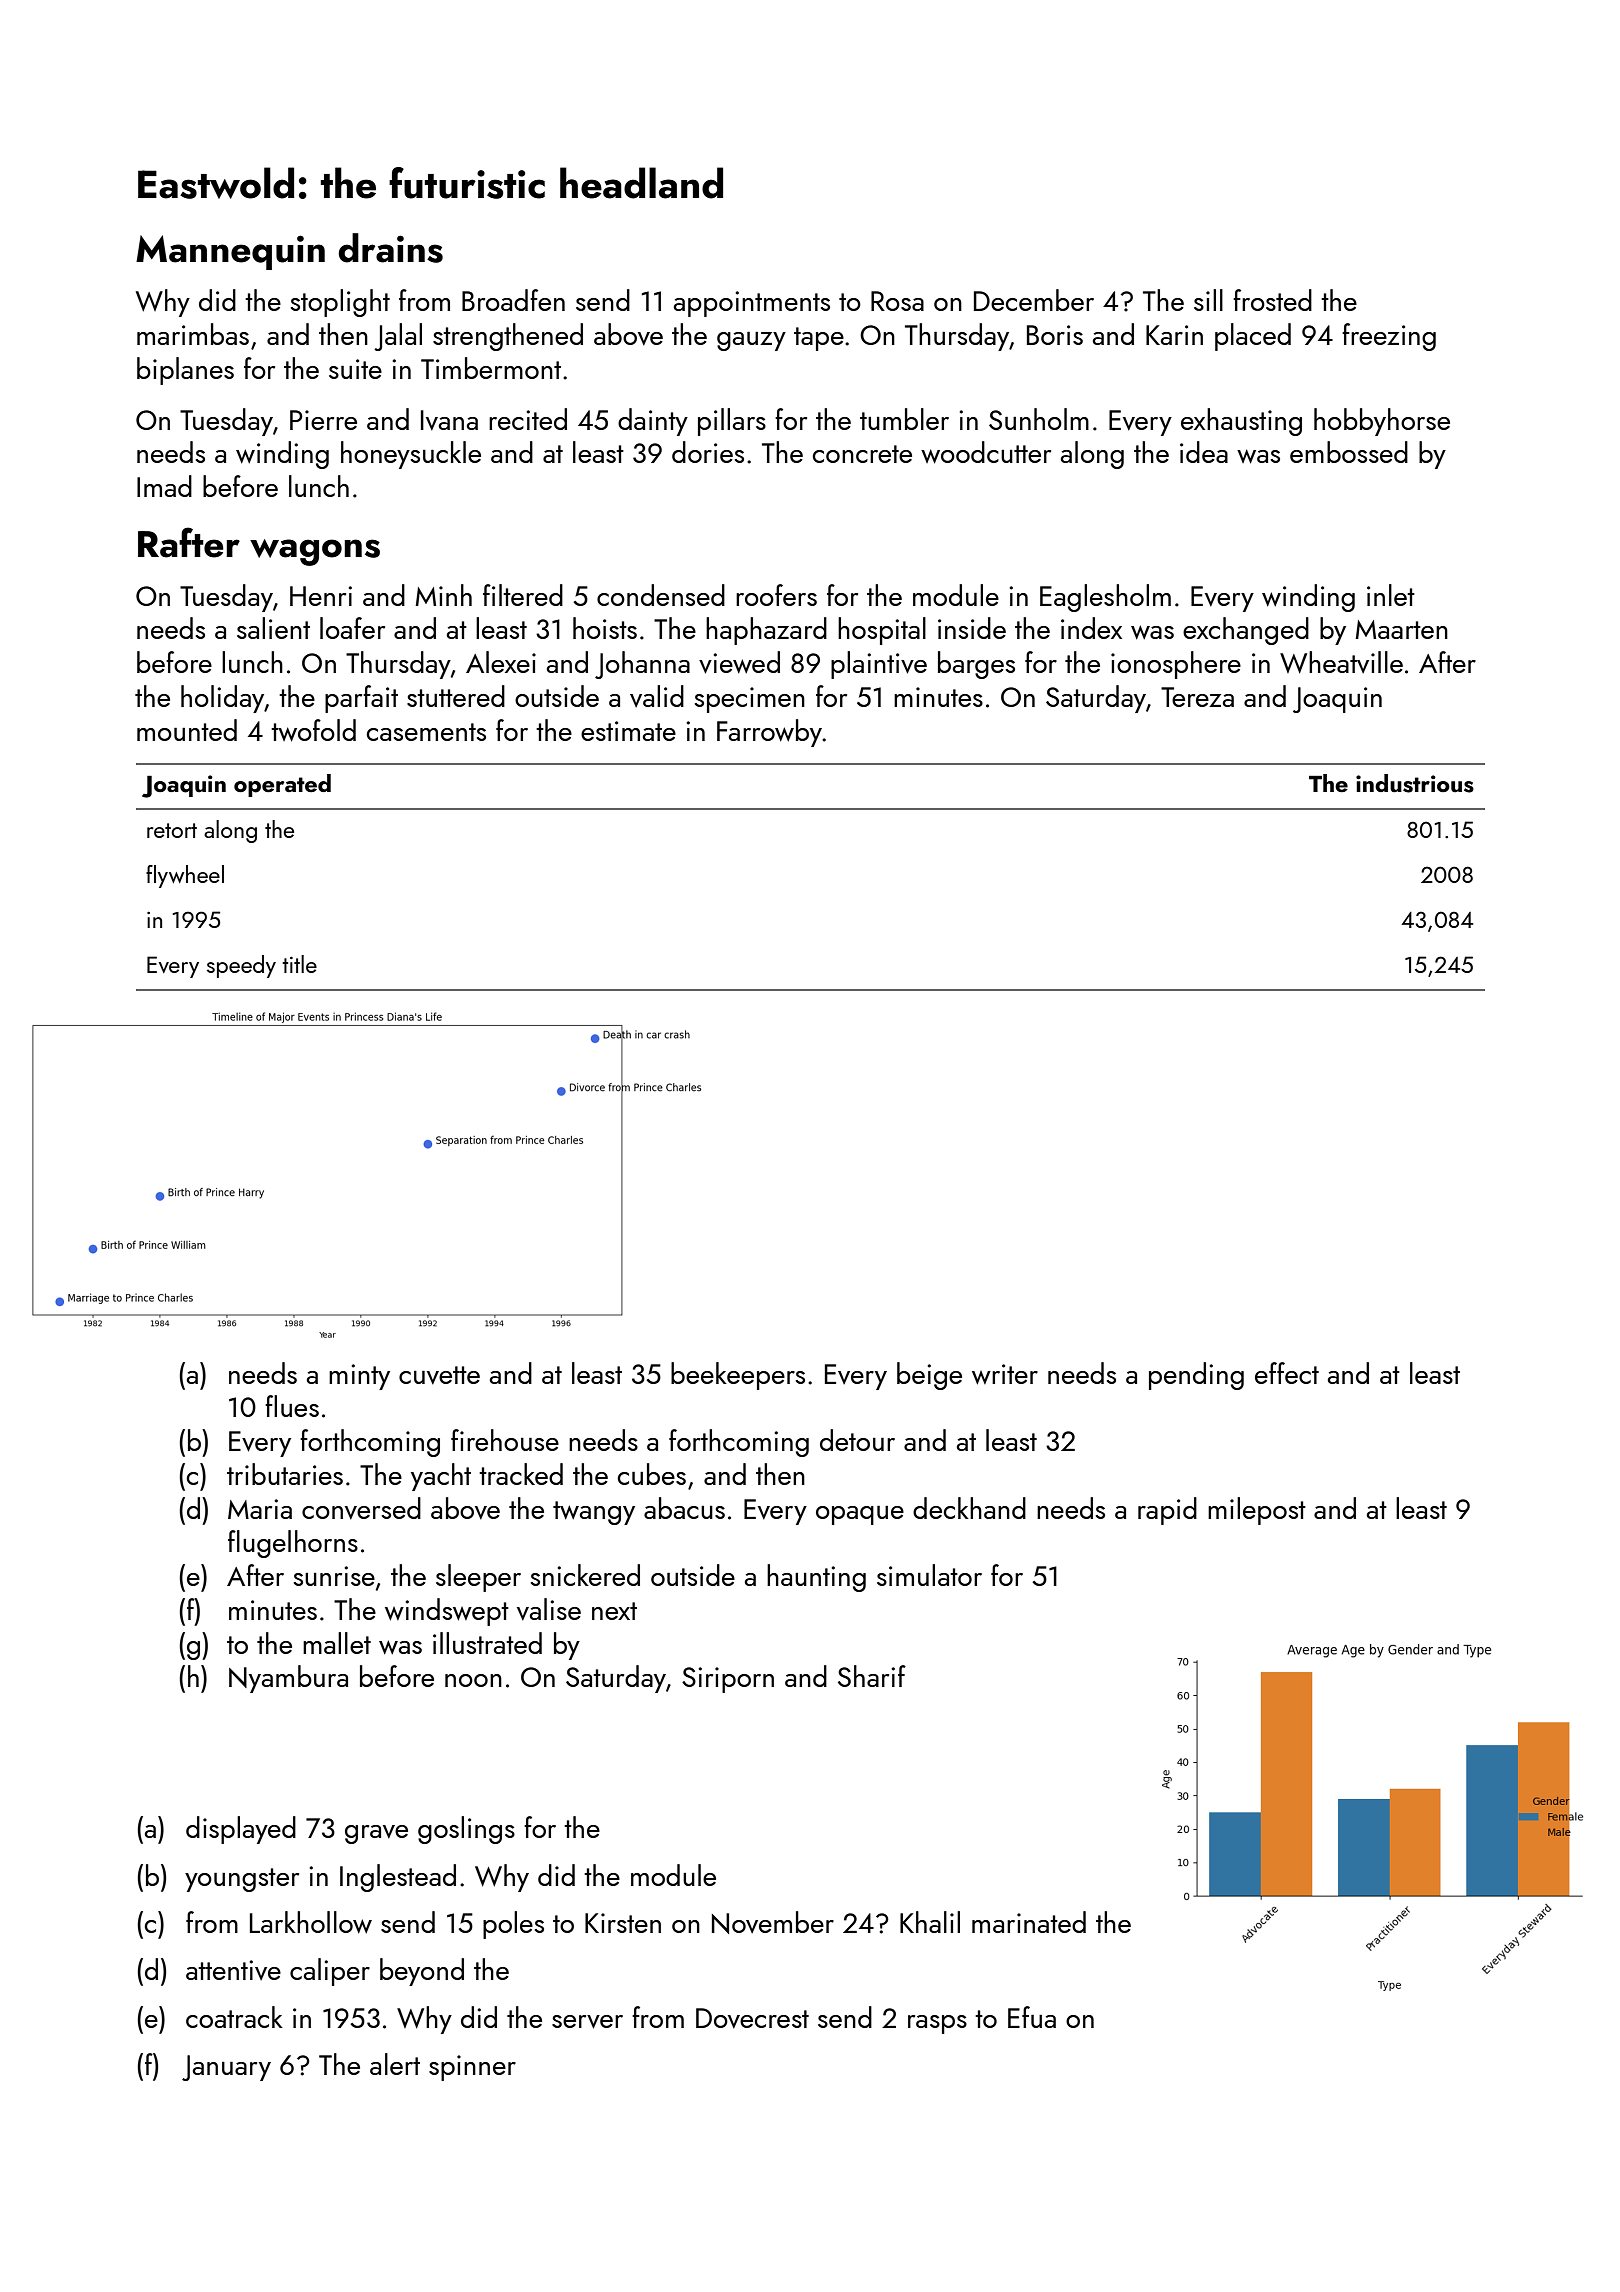  I want to click on speedy, so click(241, 966).
